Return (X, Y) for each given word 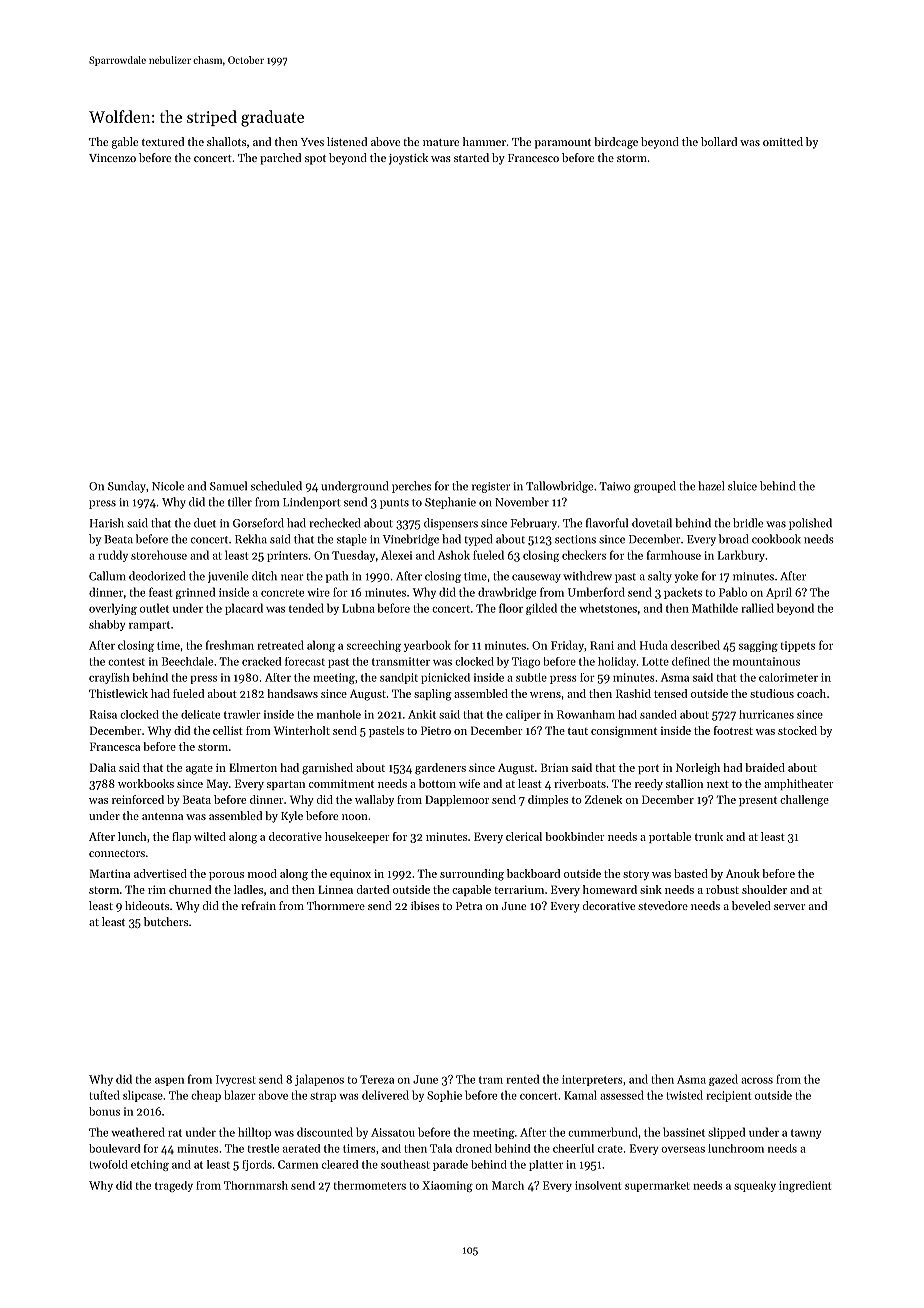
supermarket (657, 1186)
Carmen (298, 1164)
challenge (804, 801)
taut (578, 731)
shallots (226, 141)
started (471, 157)
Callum (107, 576)
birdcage (616, 143)
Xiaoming (447, 1186)
